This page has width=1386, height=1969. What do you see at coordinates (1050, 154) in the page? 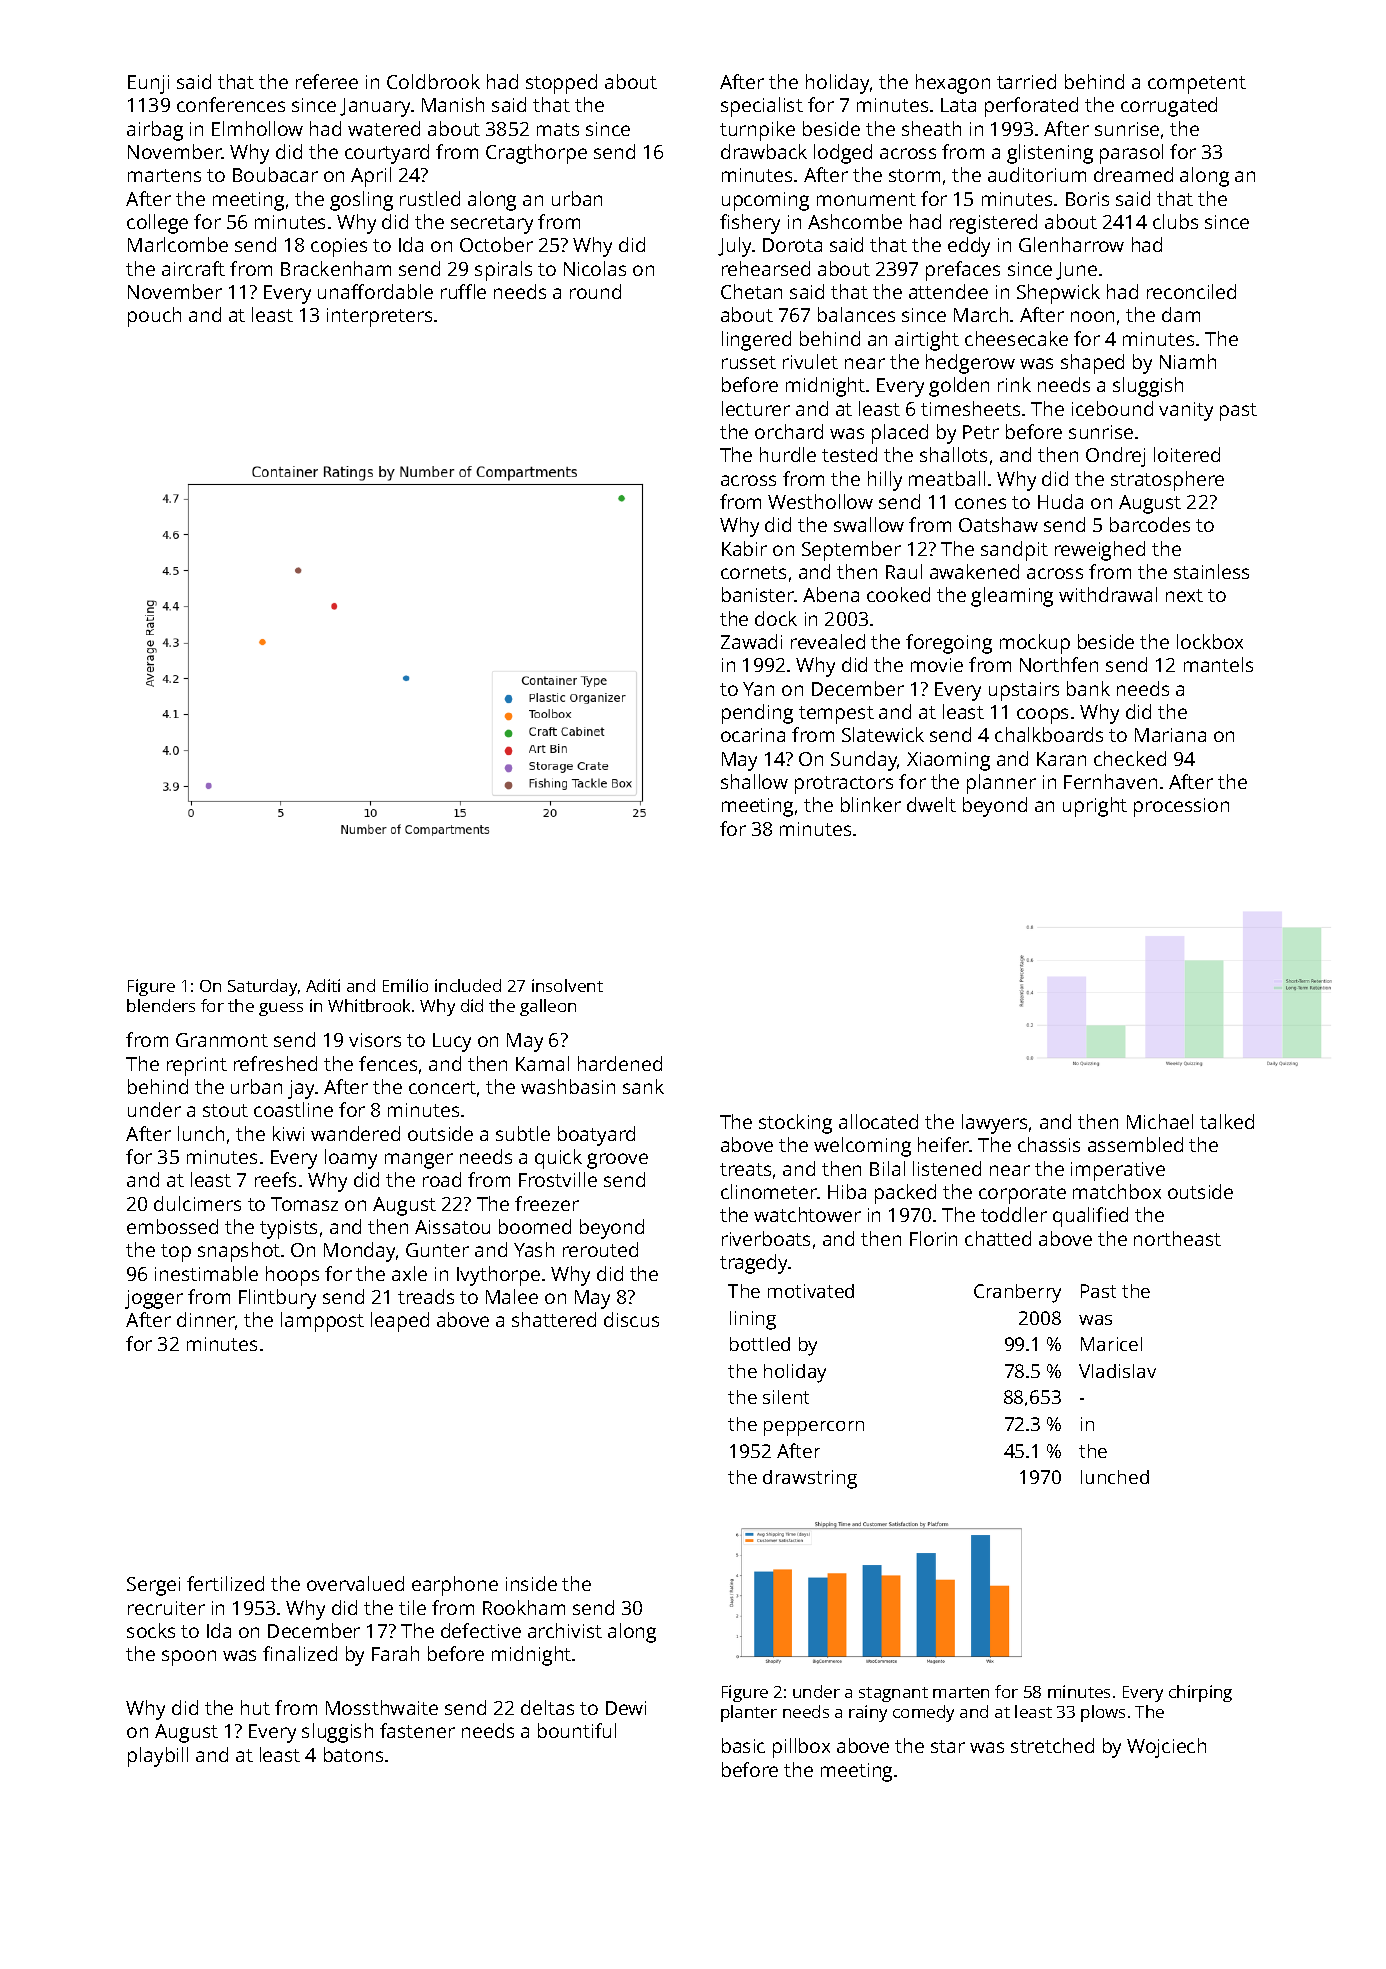
I see `glistening` at bounding box center [1050, 154].
